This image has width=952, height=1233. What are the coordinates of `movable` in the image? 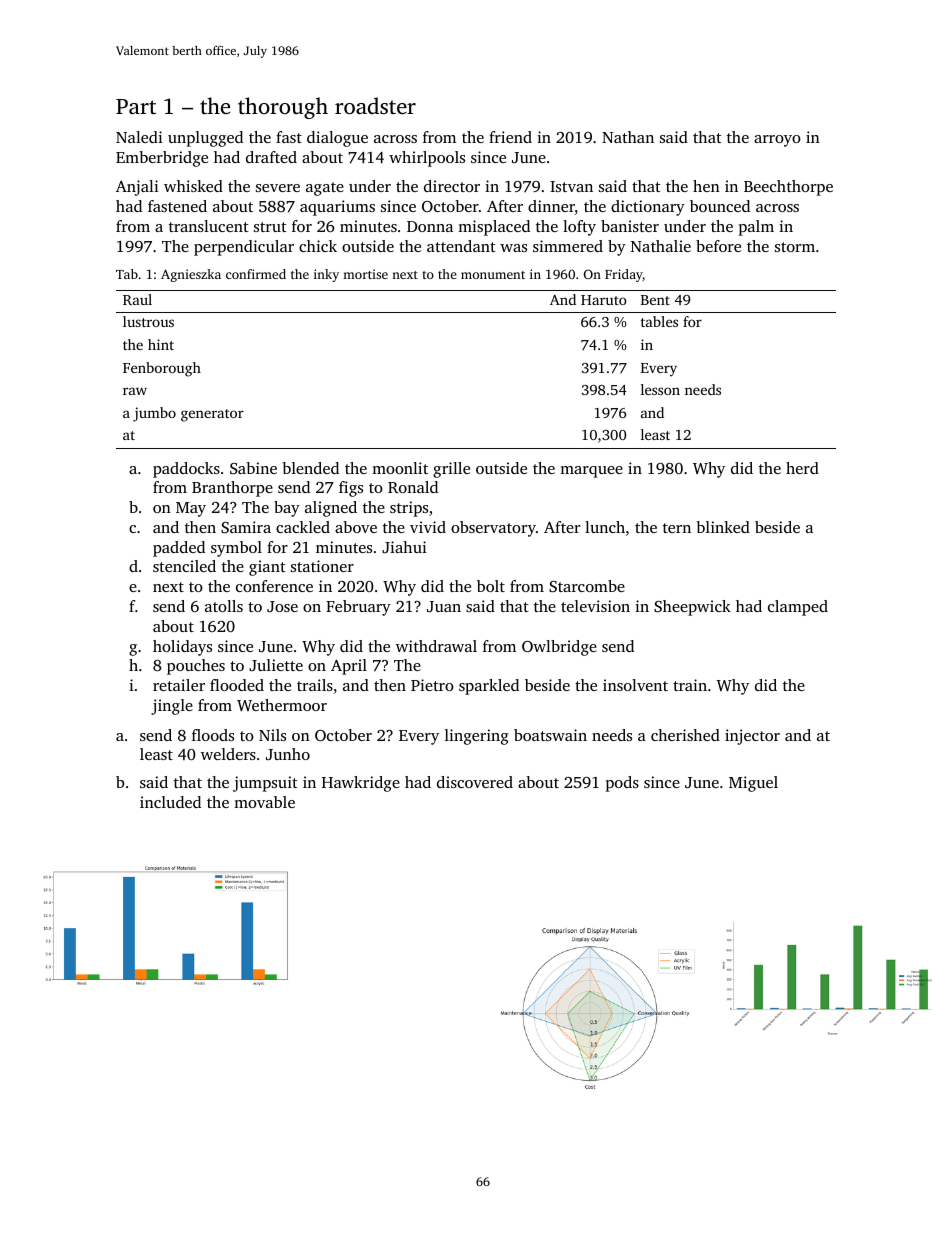 It's located at (264, 802).
